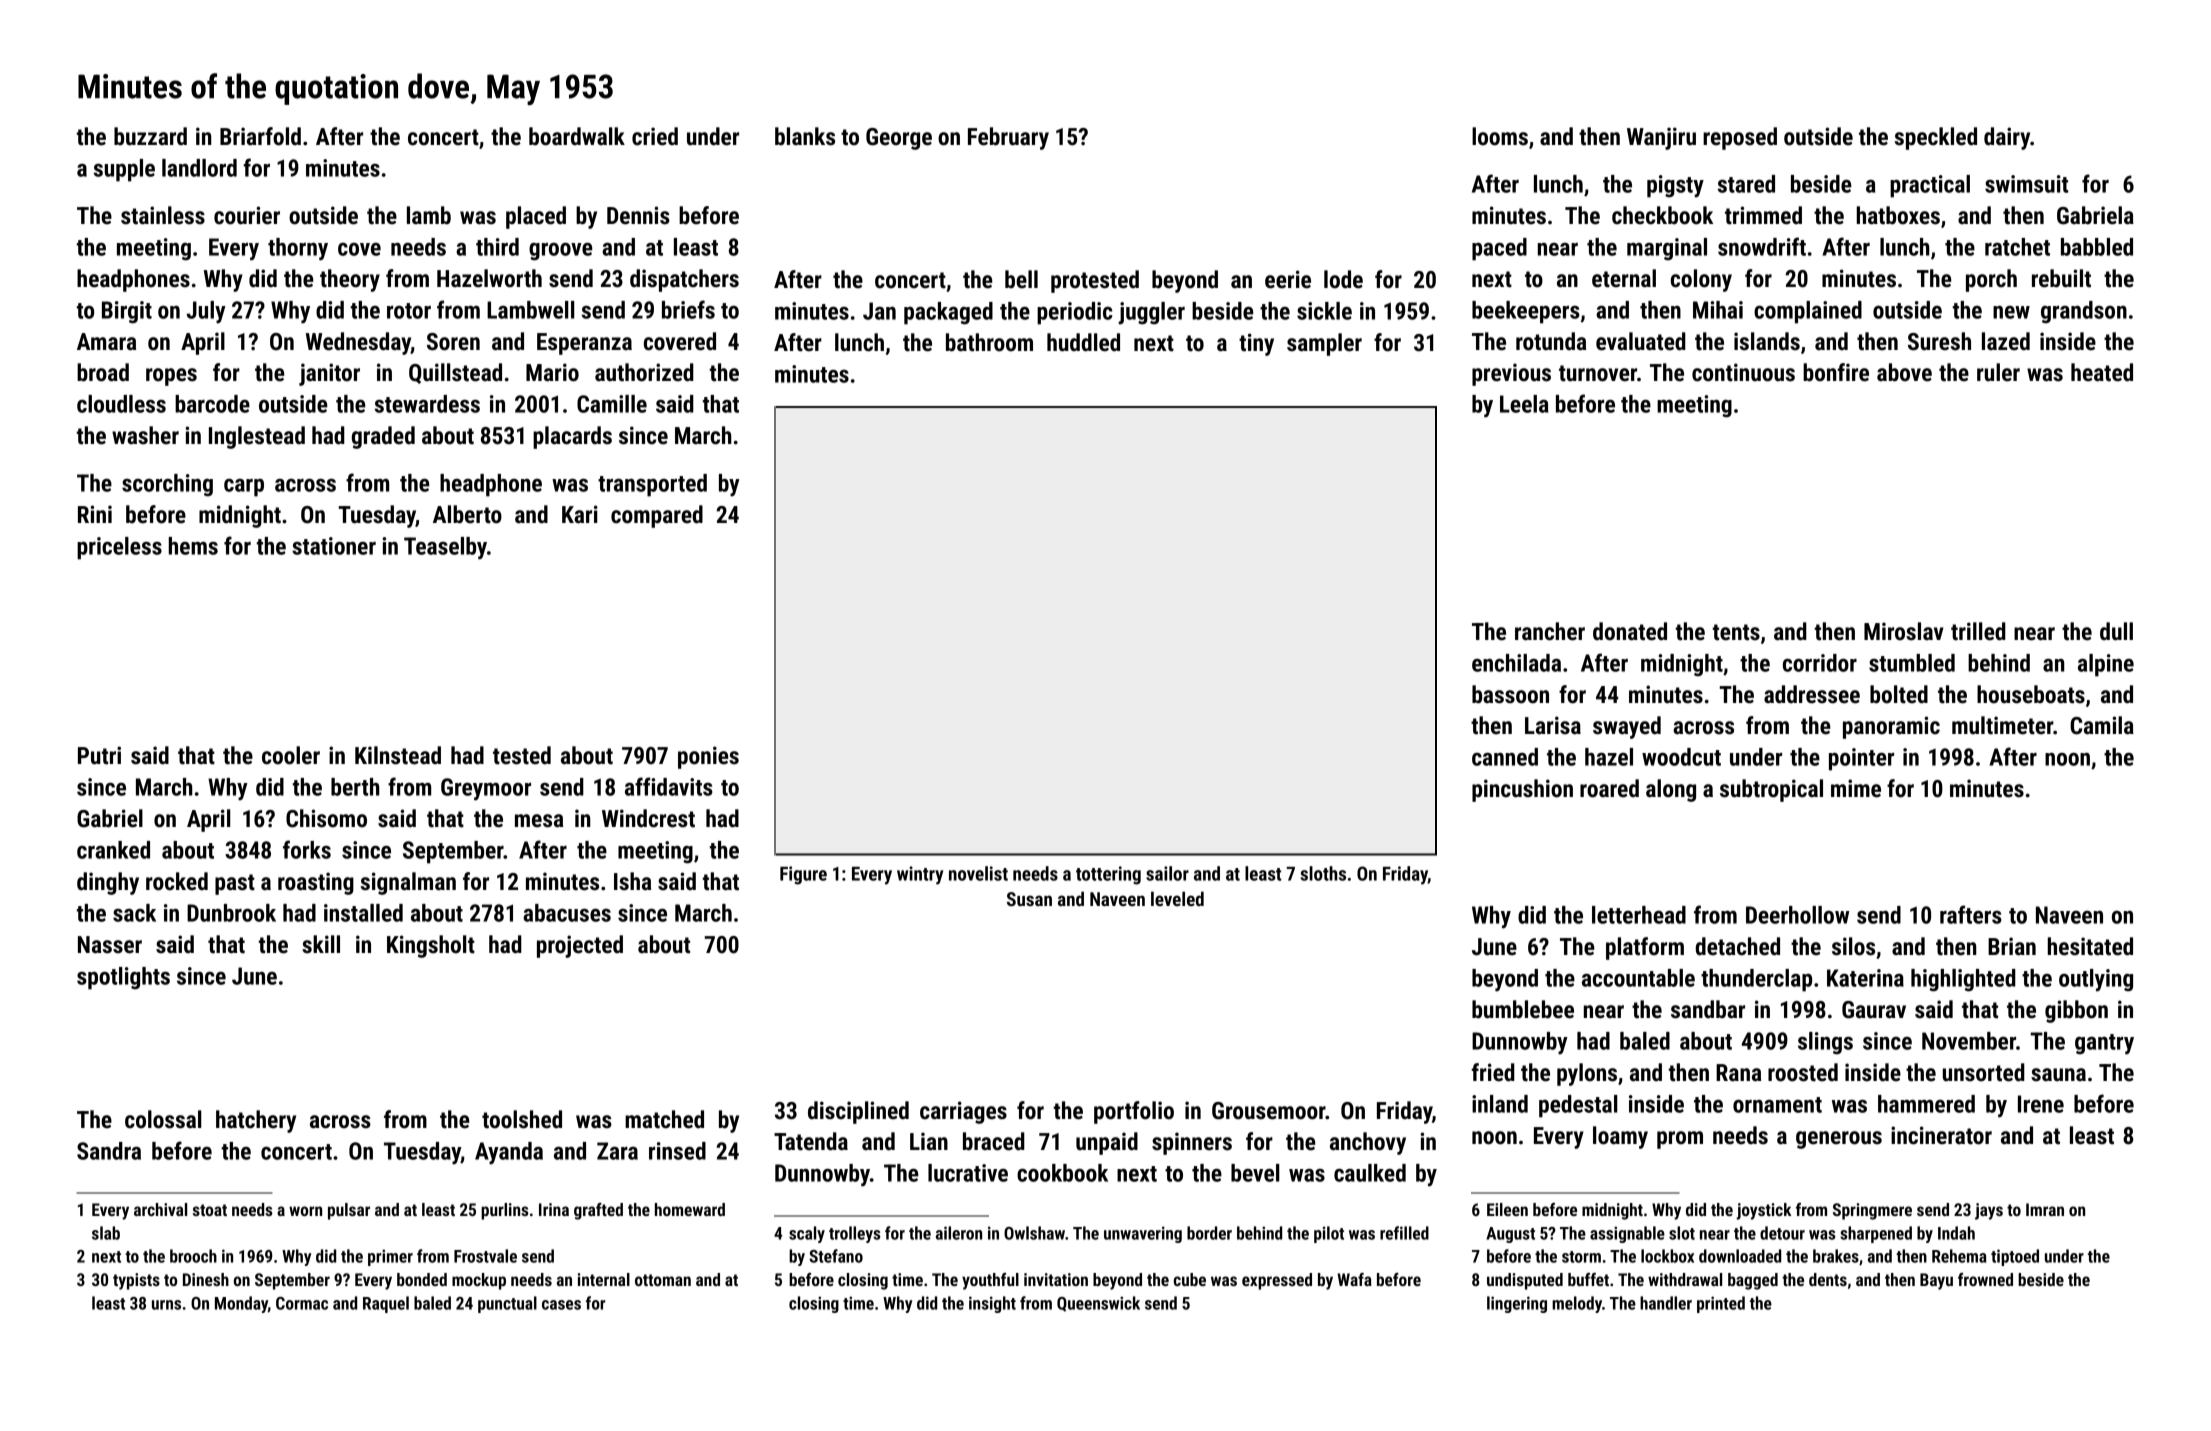  Describe the element at coordinates (507, 1304) in the screenshot. I see `punctual` at that location.
